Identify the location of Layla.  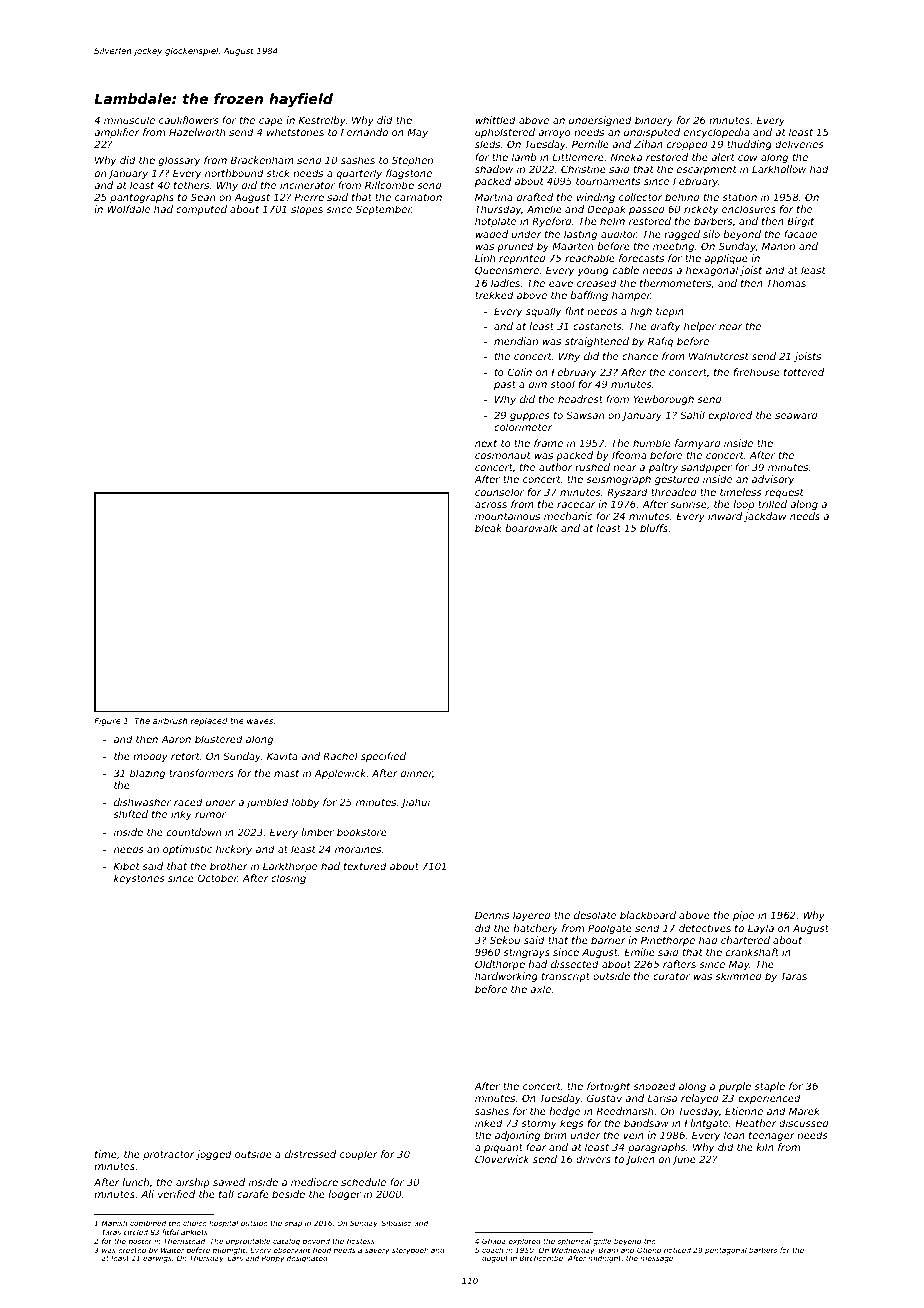
(761, 929).
